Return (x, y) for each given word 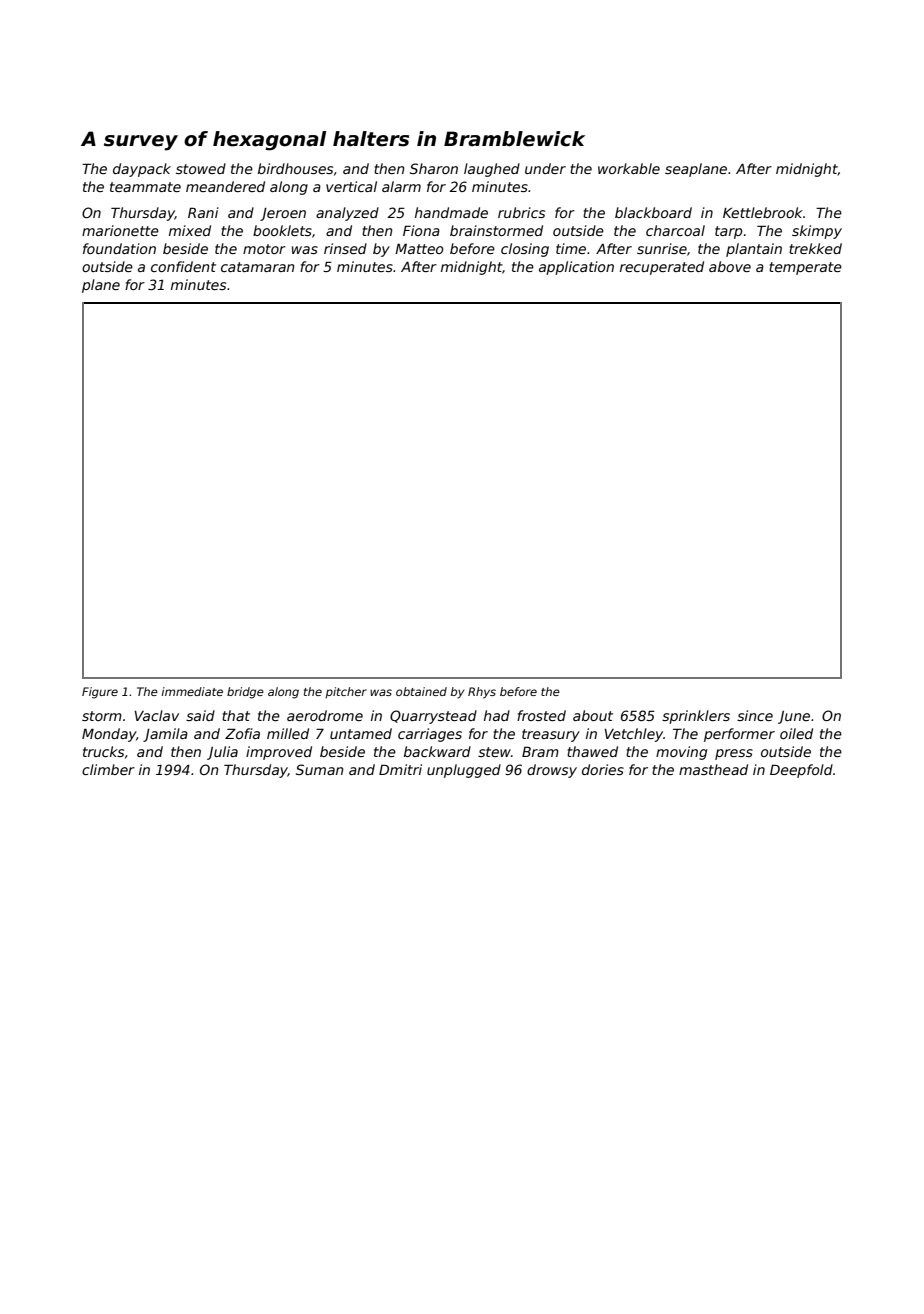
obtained (421, 691)
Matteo (419, 249)
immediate (192, 691)
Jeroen (283, 214)
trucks (103, 751)
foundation (119, 248)
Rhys (482, 693)
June (794, 717)
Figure (100, 693)
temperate (805, 268)
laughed (492, 170)
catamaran (258, 267)
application (576, 268)
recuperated (662, 268)
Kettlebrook (763, 212)
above (730, 266)
